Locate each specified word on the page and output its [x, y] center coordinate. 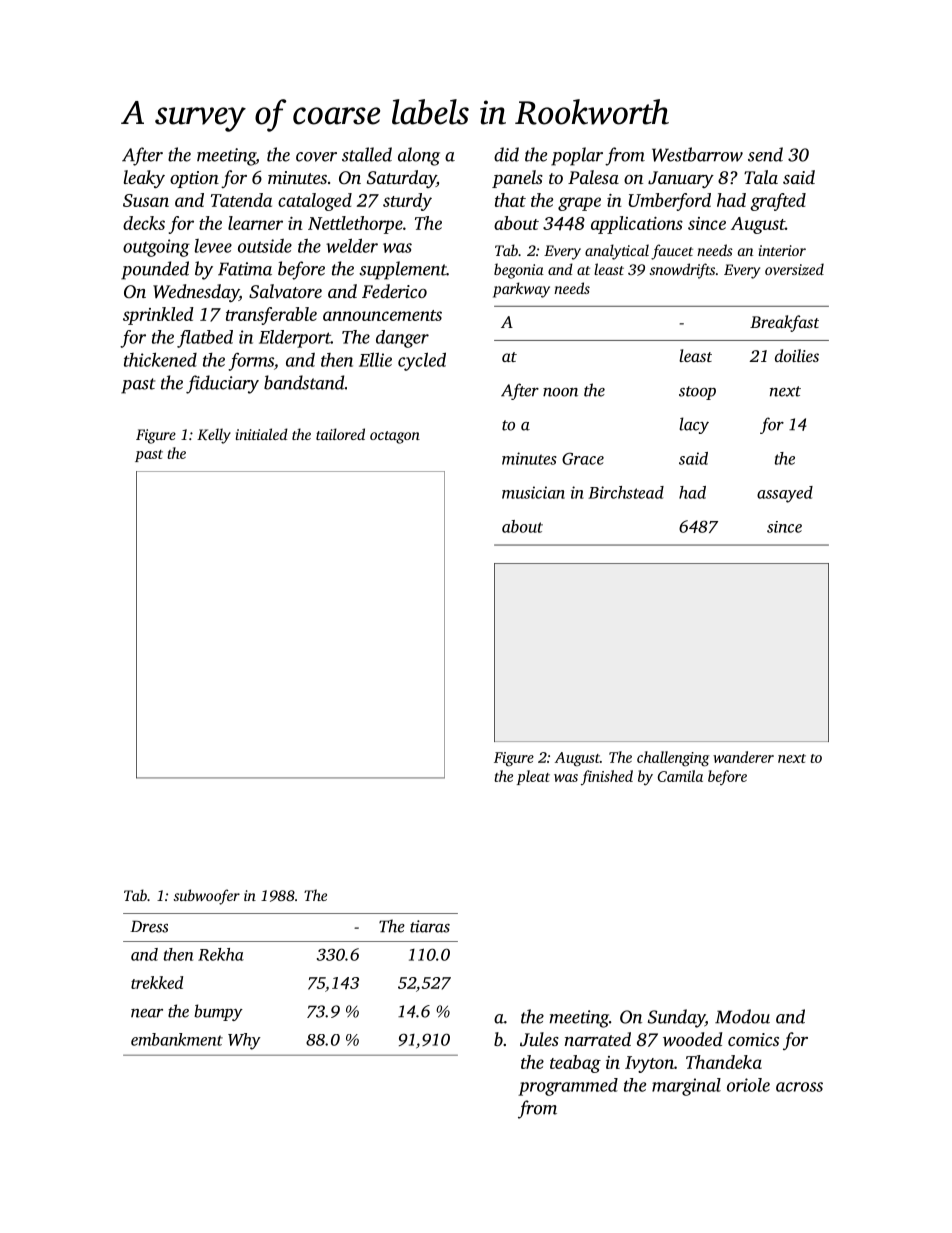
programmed [568, 1087]
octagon [395, 437]
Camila [680, 776]
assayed [785, 494]
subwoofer [207, 897]
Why [244, 1041]
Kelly [214, 436]
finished [607, 777]
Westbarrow [697, 154]
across [799, 1087]
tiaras [430, 926]
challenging [673, 759]
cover [316, 157]
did [506, 154]
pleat [533, 777]
